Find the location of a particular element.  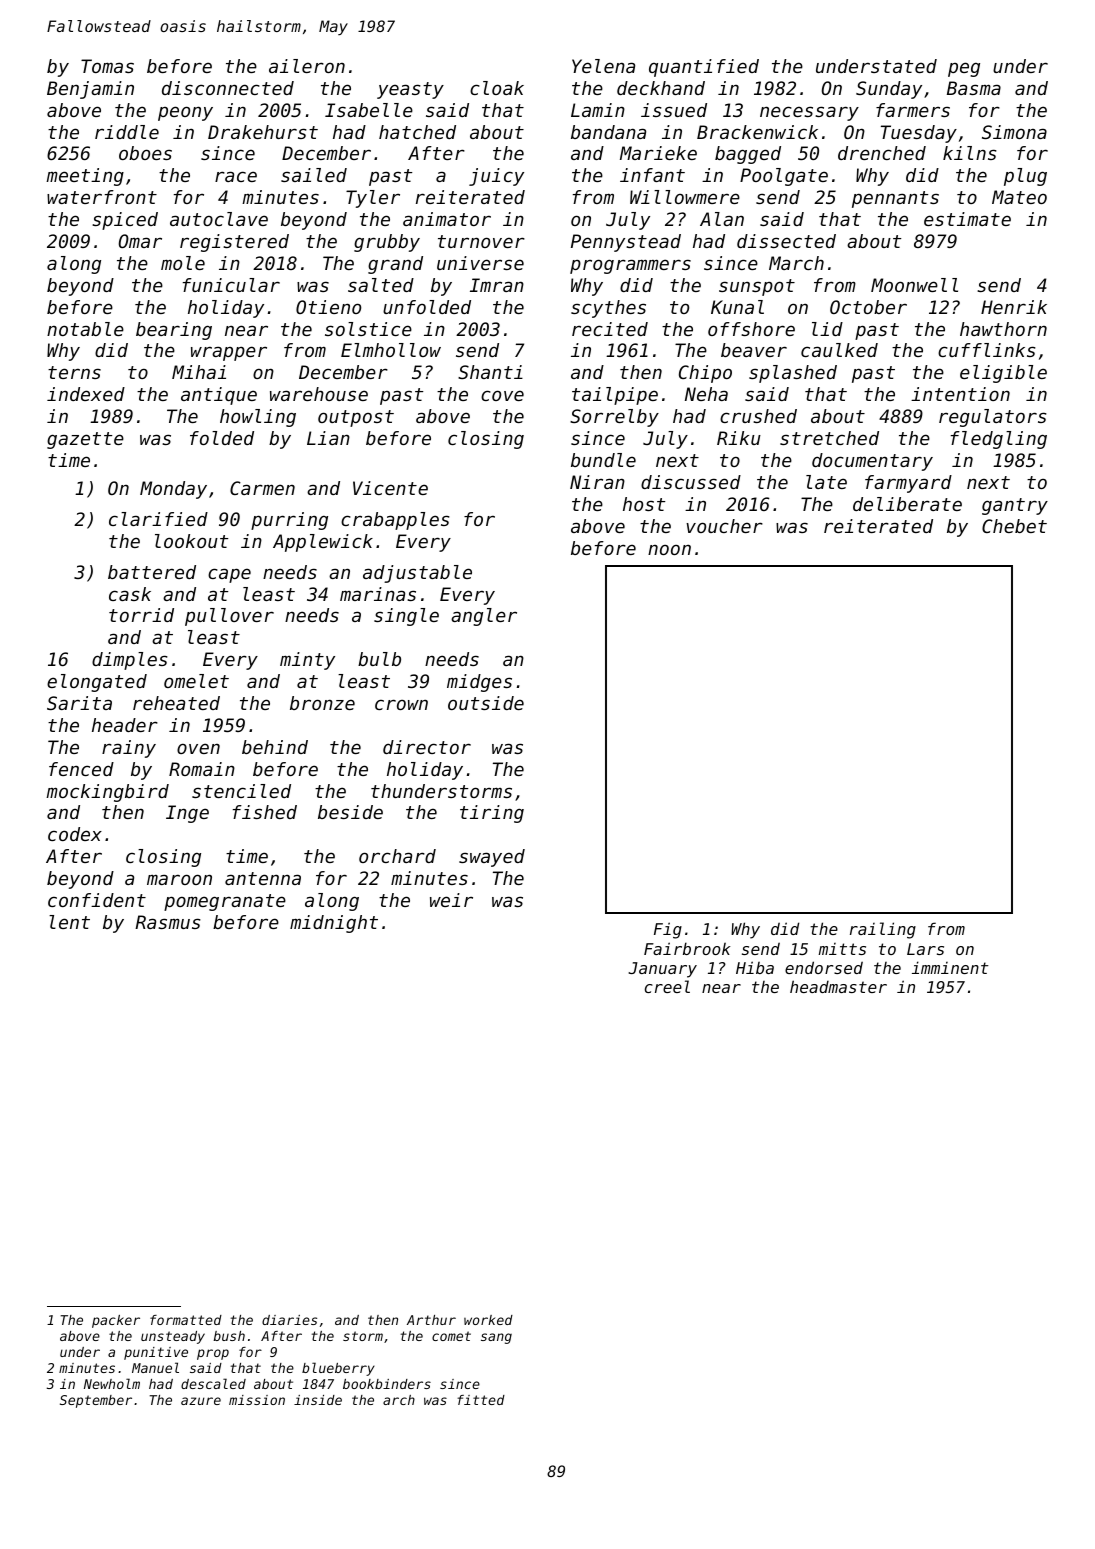

Hiba is located at coordinates (755, 967).
